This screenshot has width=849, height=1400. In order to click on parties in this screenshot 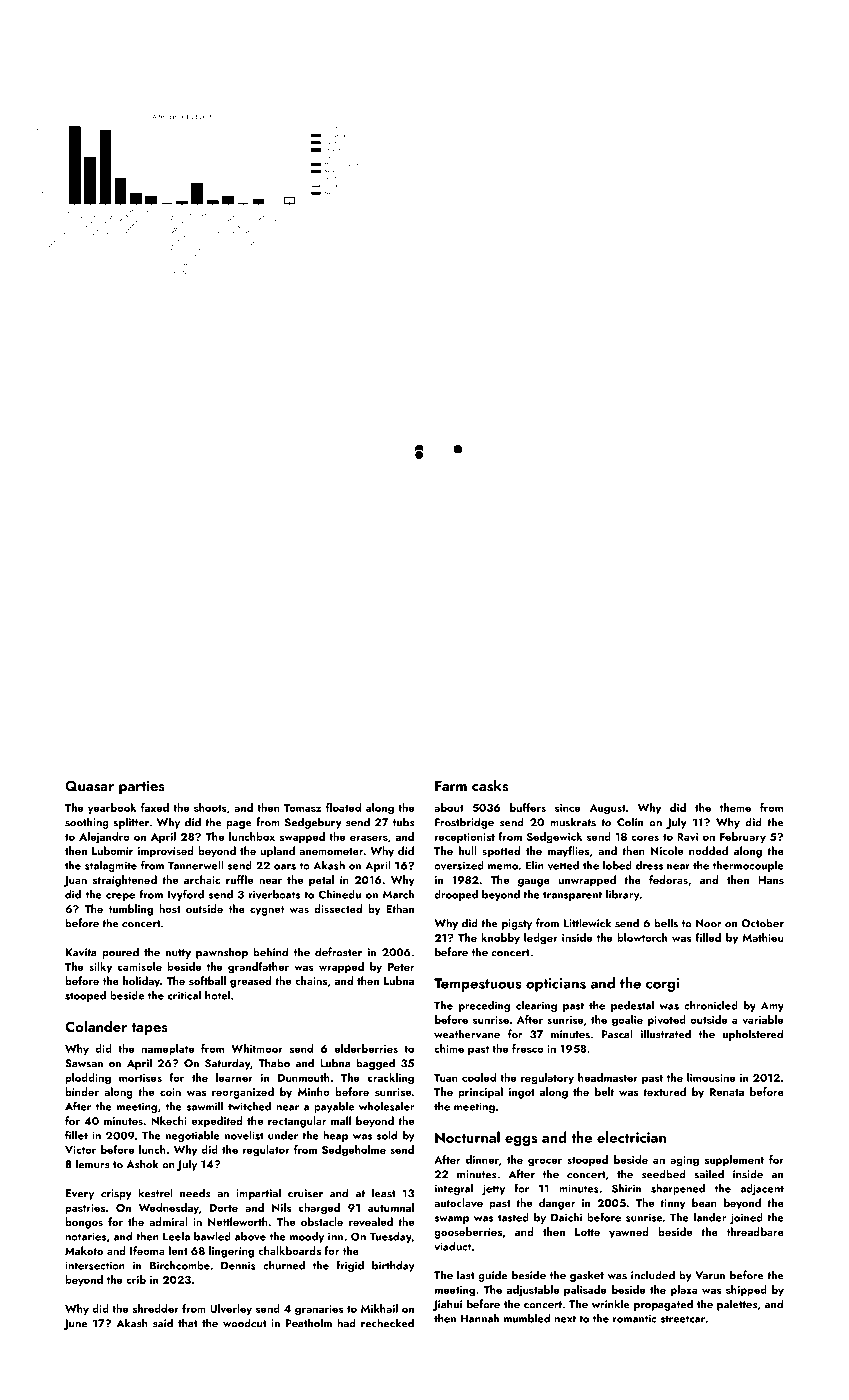, I will do `click(142, 787)`.
